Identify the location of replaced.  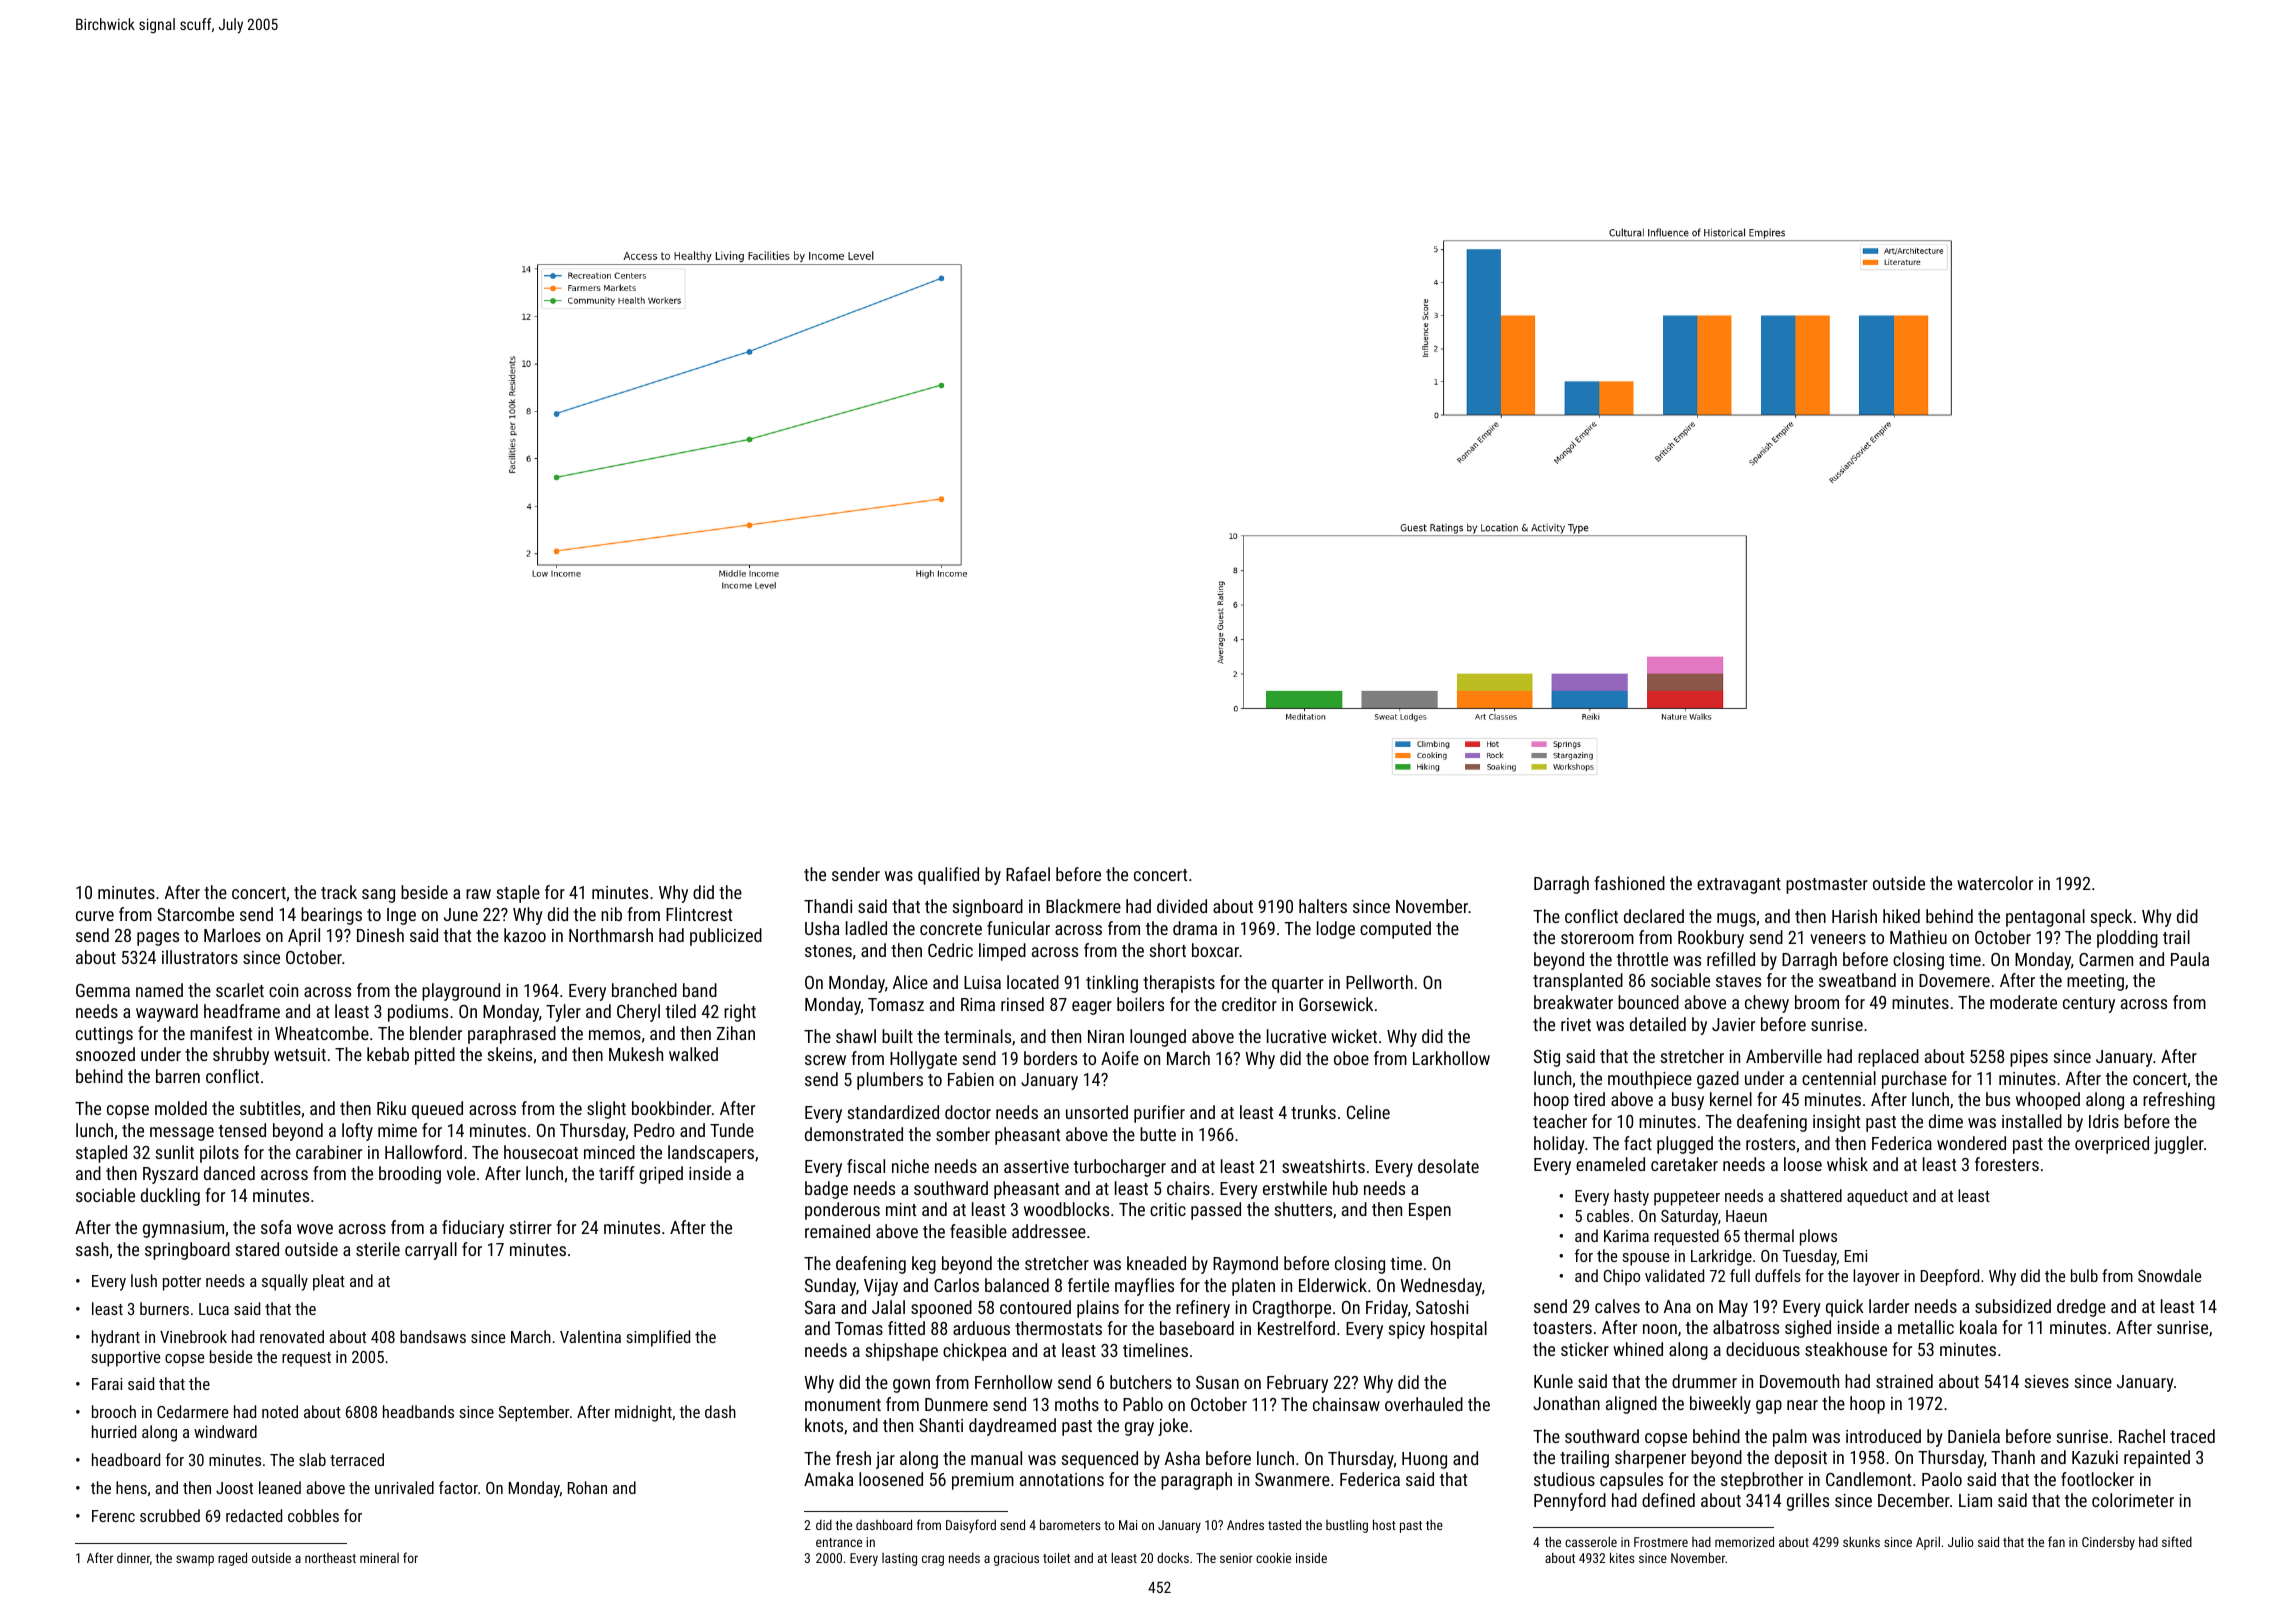
(1888, 1058).
